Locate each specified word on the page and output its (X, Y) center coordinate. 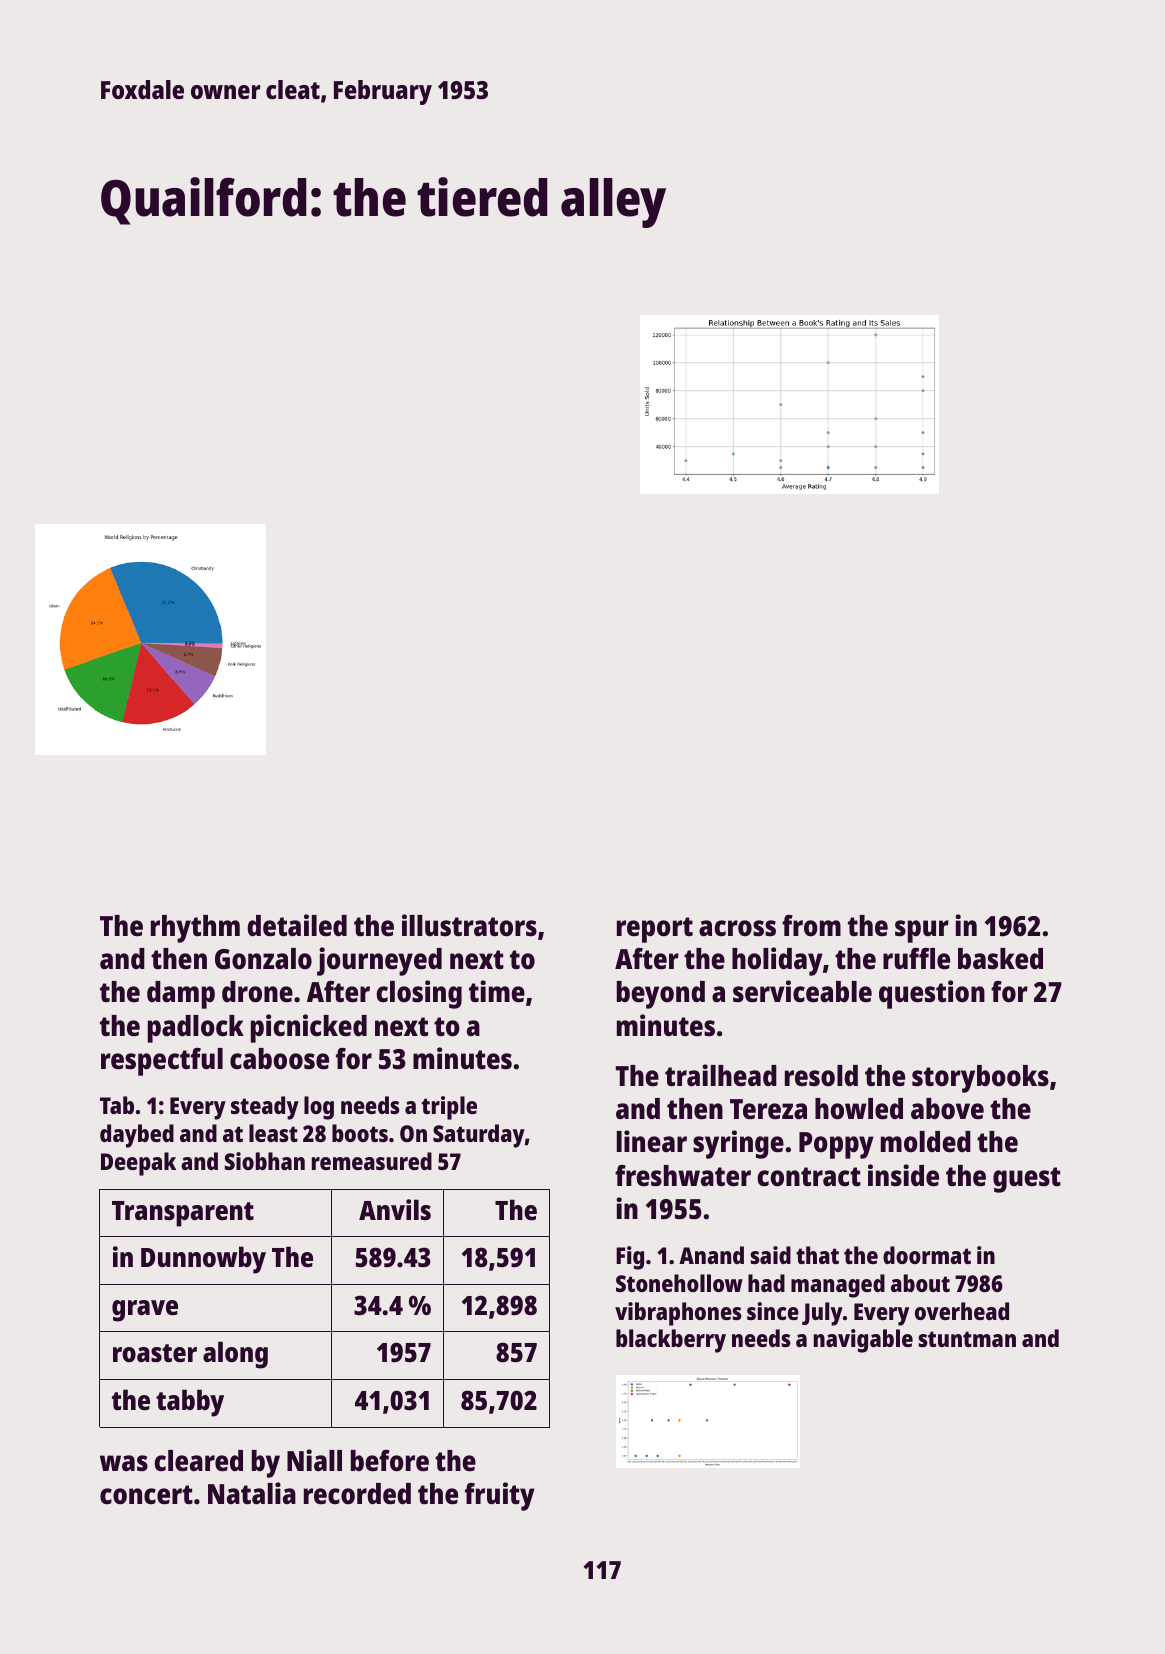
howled (859, 1109)
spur (922, 931)
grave (145, 1311)
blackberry (671, 1341)
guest (1027, 1180)
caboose (279, 1059)
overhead (962, 1311)
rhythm (195, 929)
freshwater (683, 1176)
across (737, 928)
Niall (314, 1460)
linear (652, 1141)
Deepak (138, 1164)
